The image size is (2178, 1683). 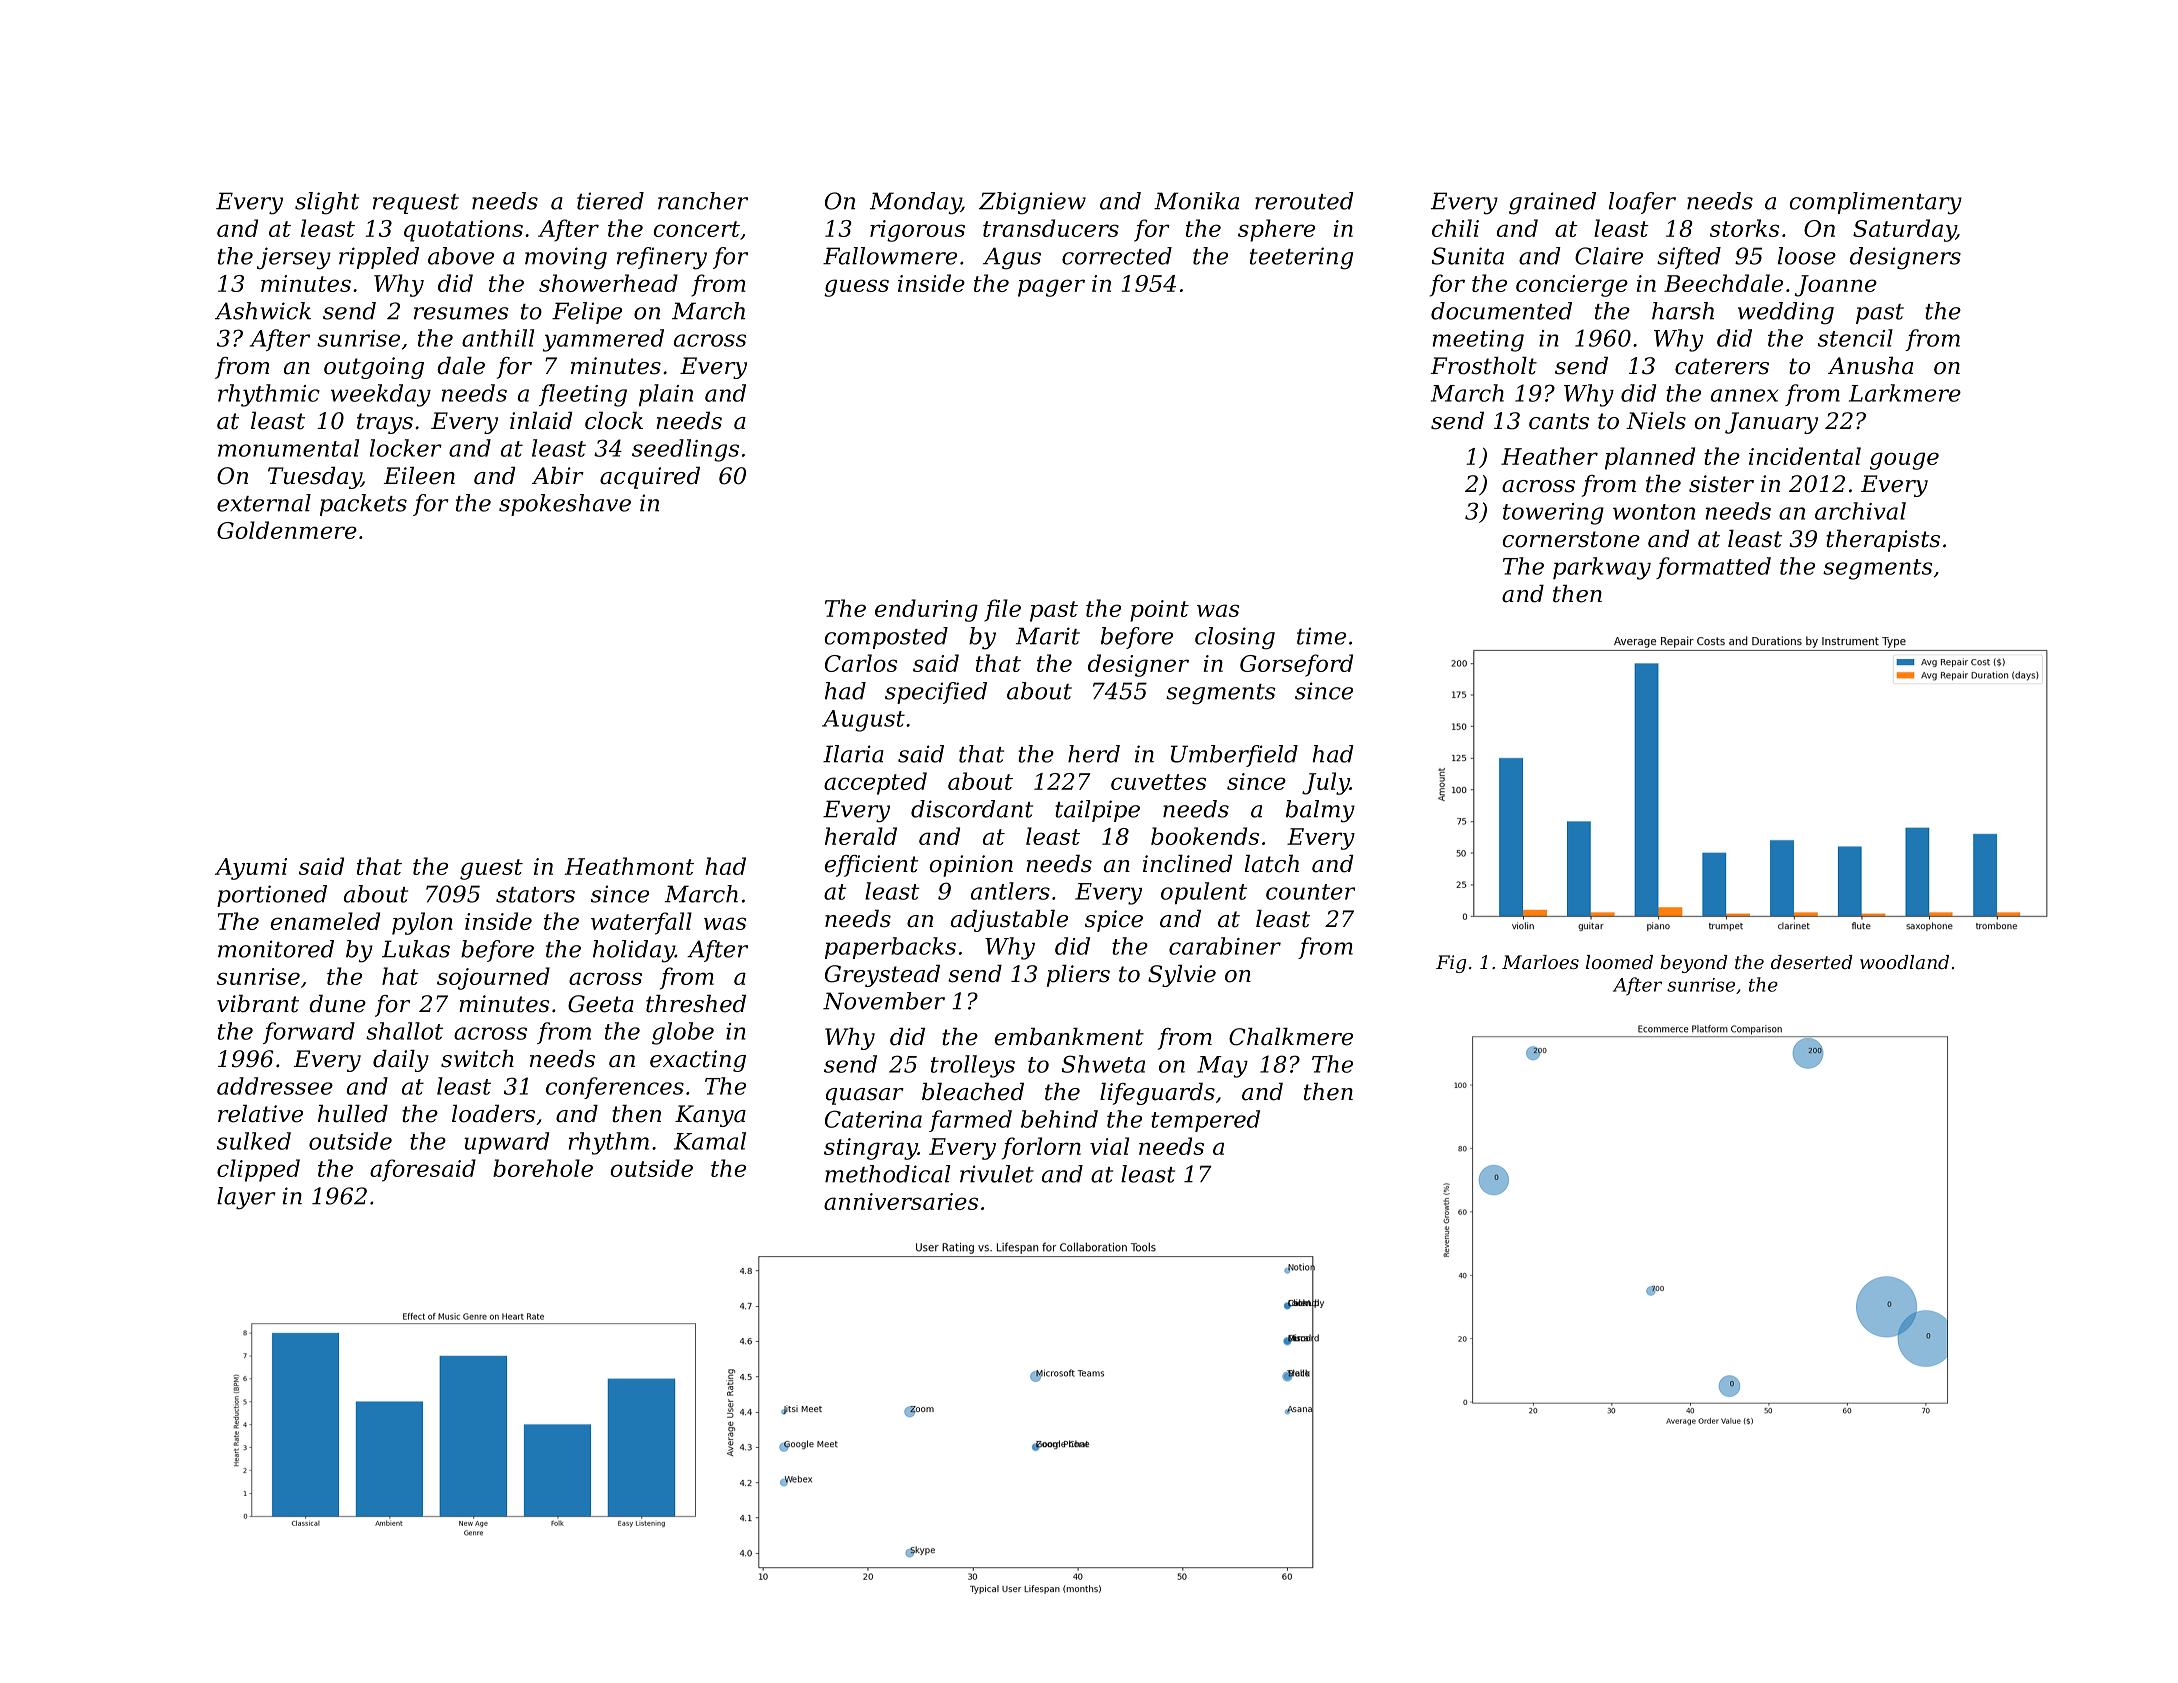 What do you see at coordinates (251, 869) in the document?
I see `Ayumi` at bounding box center [251, 869].
